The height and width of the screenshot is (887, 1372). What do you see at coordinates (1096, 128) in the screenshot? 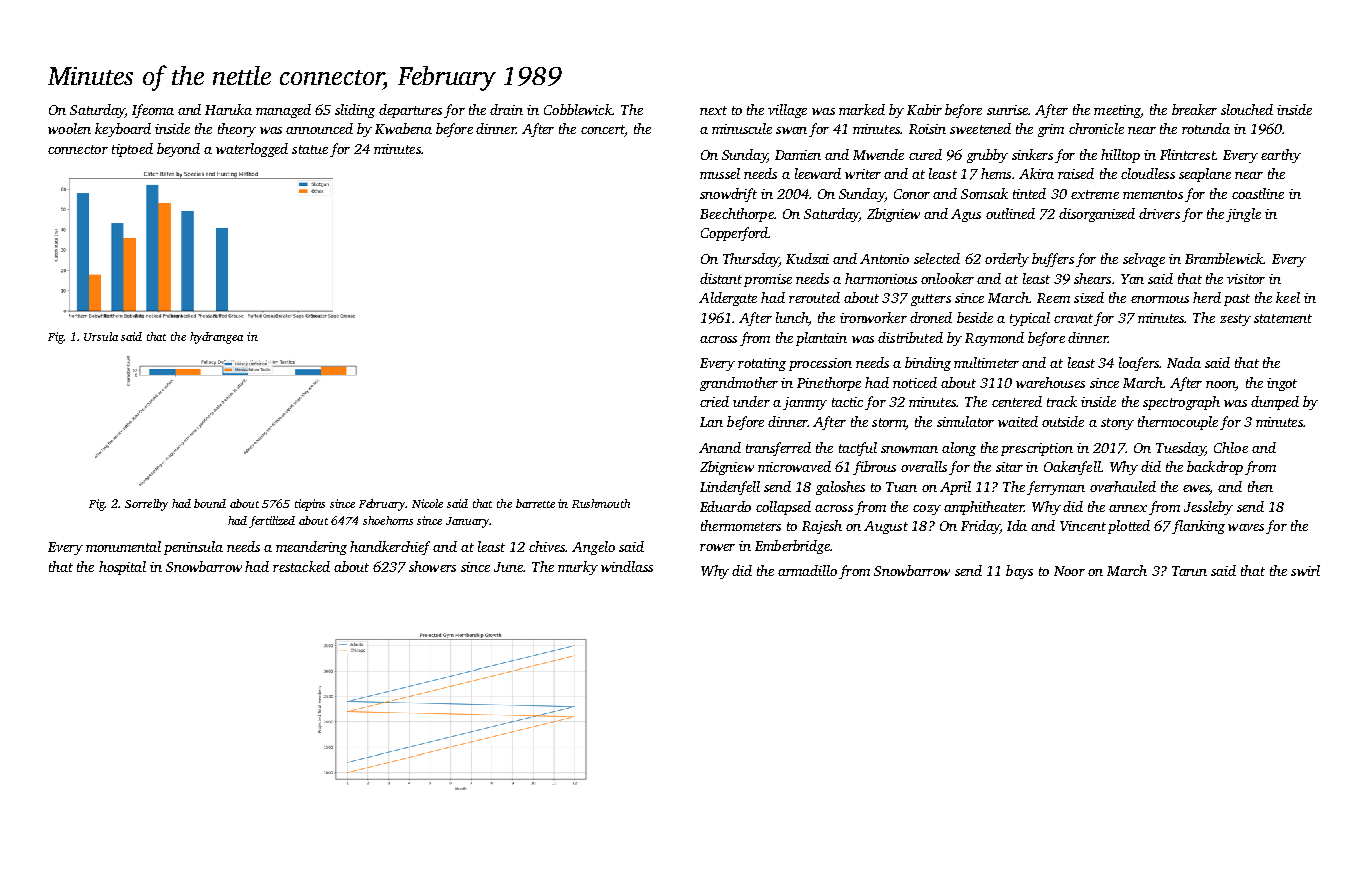
I see `chronicle` at bounding box center [1096, 128].
